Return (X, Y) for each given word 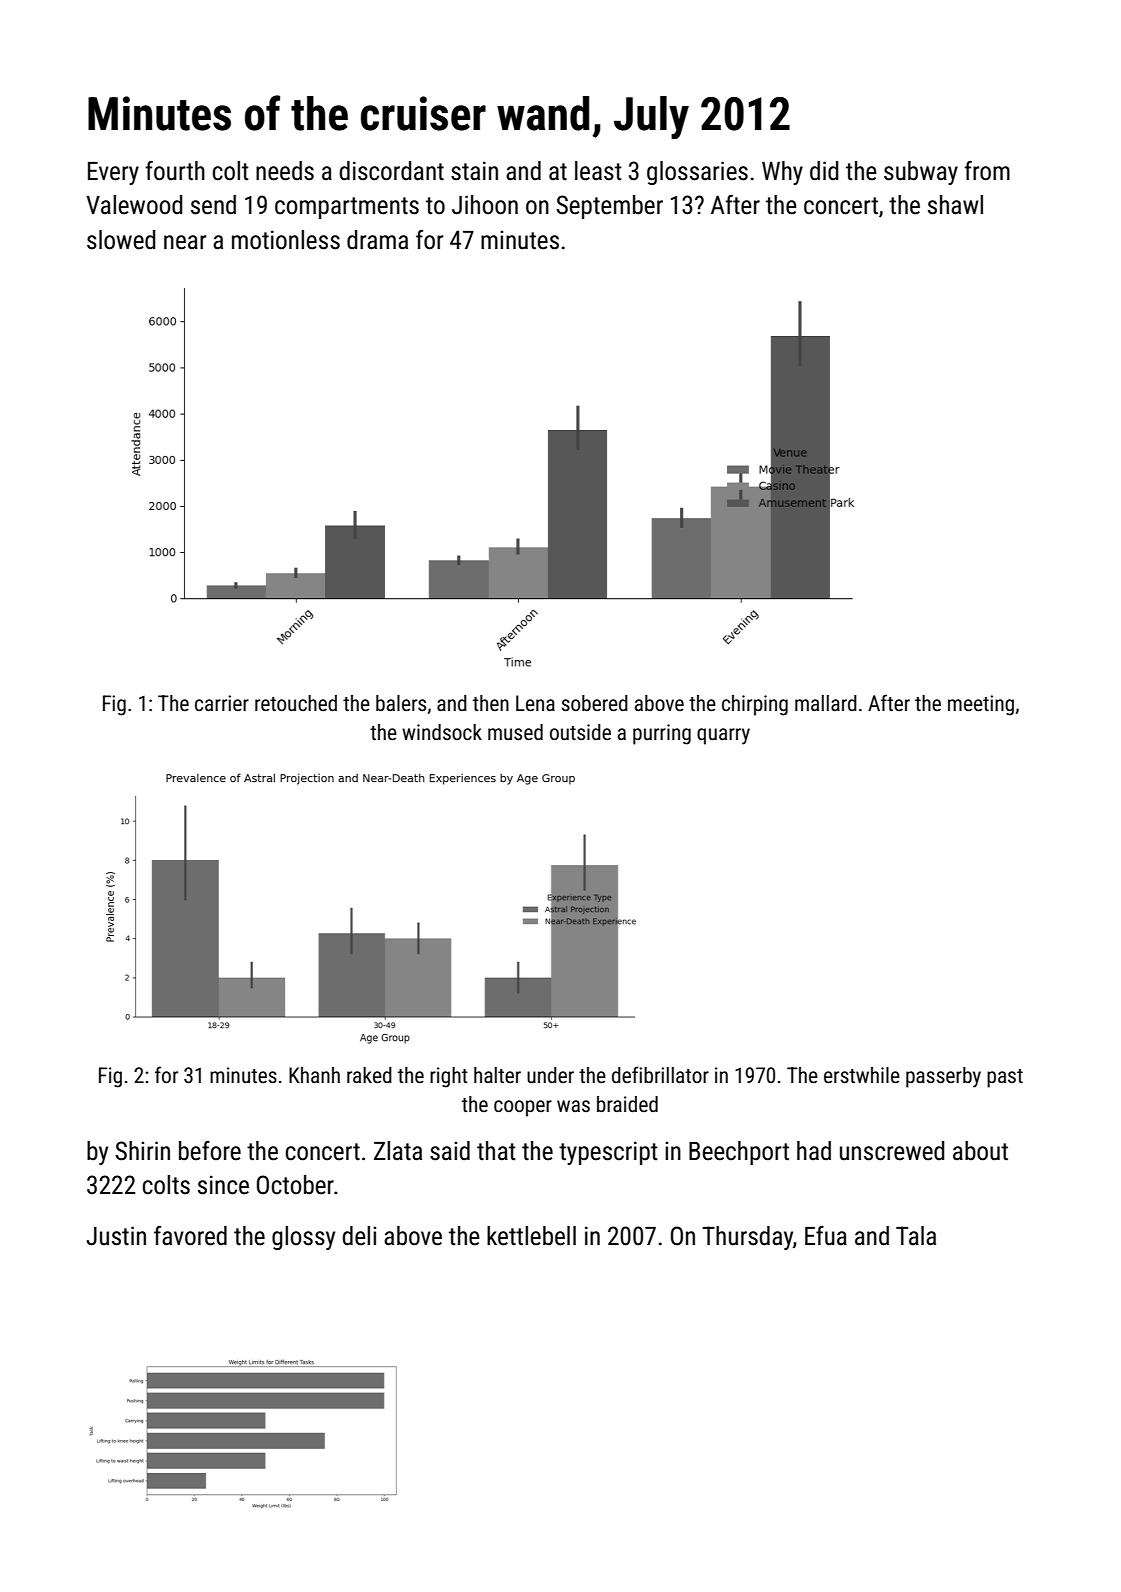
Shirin (142, 1151)
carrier (222, 703)
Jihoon (485, 205)
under (550, 1075)
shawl (955, 205)
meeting (981, 705)
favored (190, 1236)
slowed (121, 240)
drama (377, 240)
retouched (296, 703)
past (1005, 1078)
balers (401, 703)
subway (921, 173)
